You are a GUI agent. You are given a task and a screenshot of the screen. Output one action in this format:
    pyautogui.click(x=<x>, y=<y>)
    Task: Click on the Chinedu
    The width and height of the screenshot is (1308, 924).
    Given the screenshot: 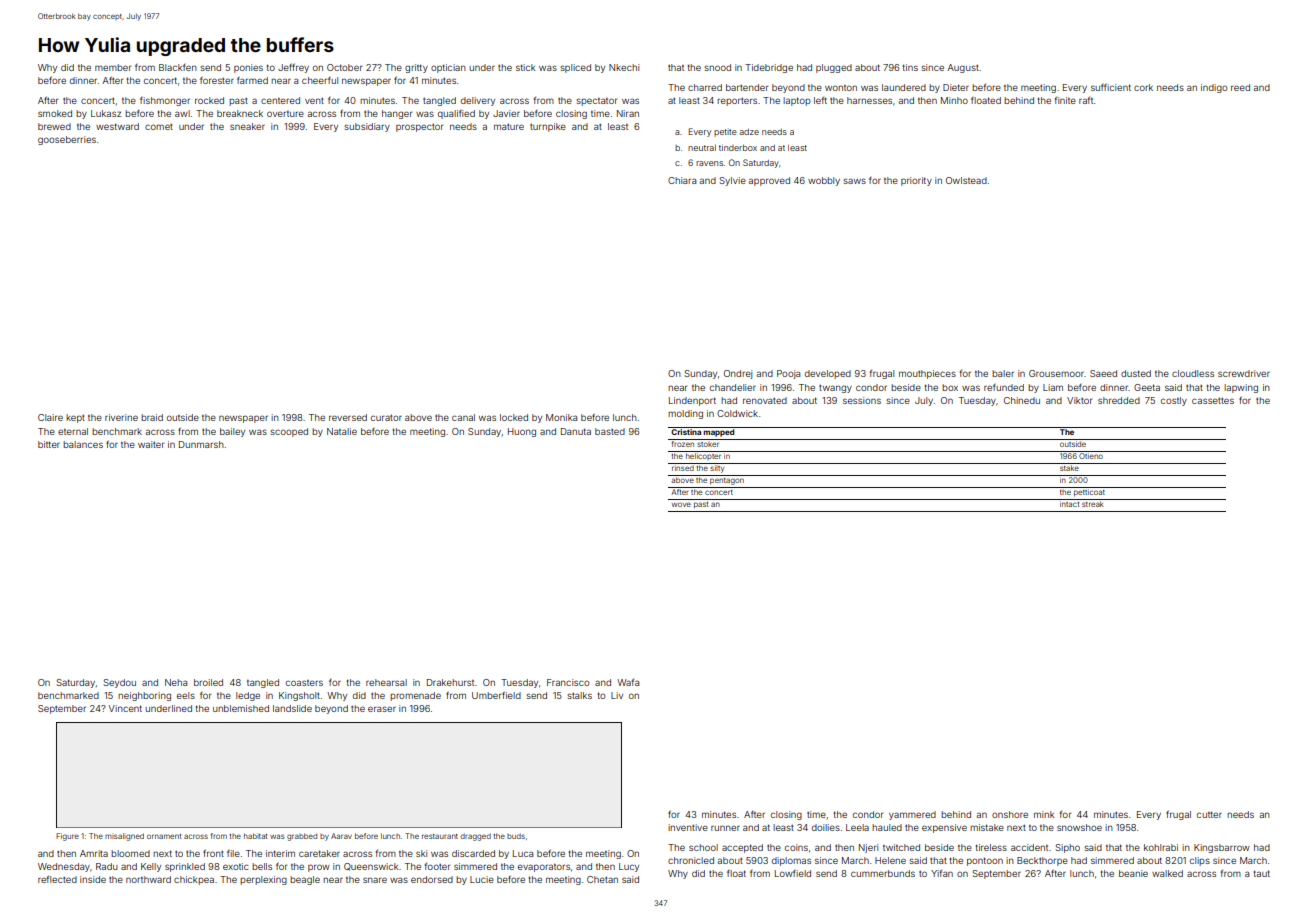 What is the action you would take?
    pyautogui.click(x=1022, y=400)
